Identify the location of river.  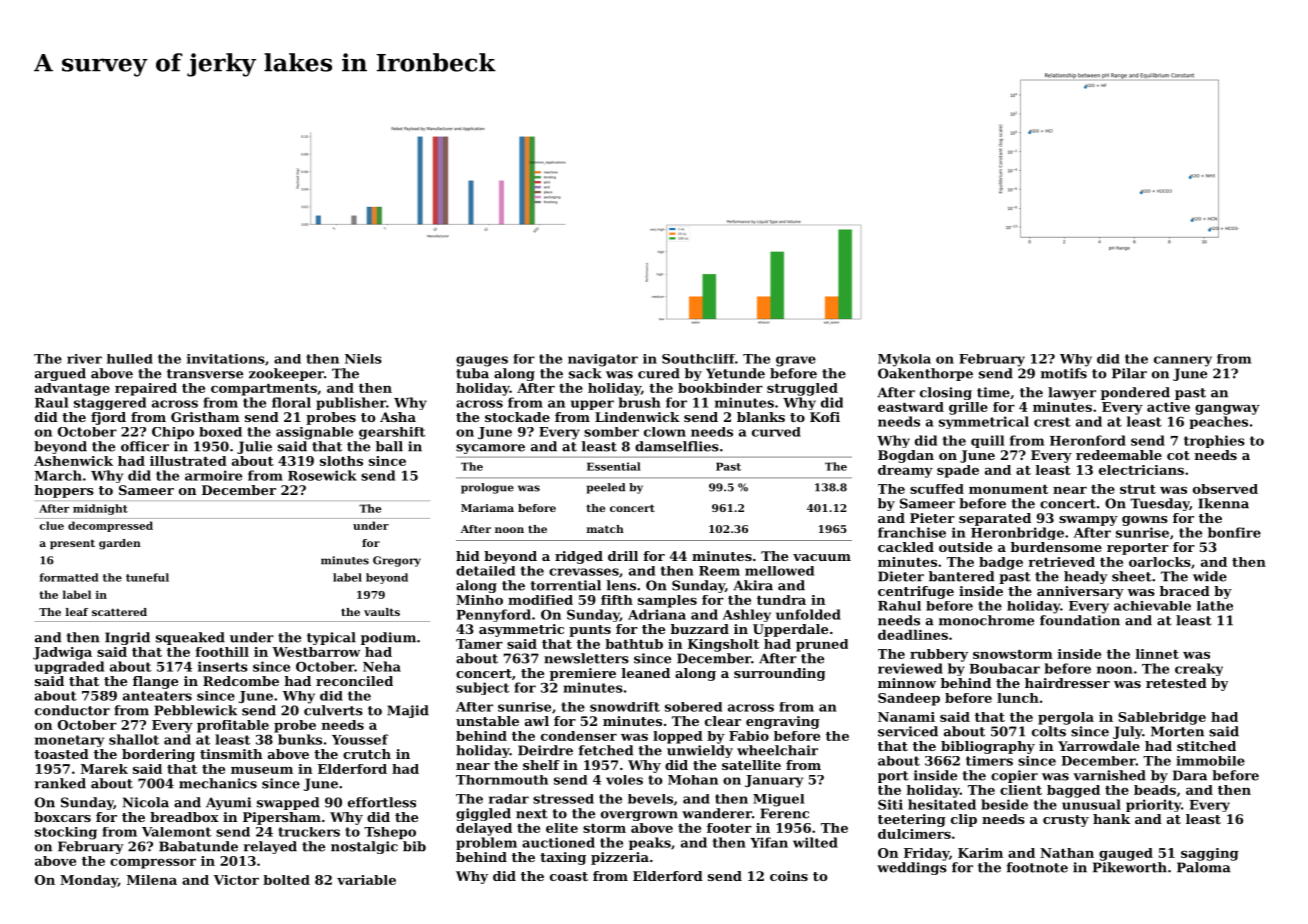
(84, 359).
